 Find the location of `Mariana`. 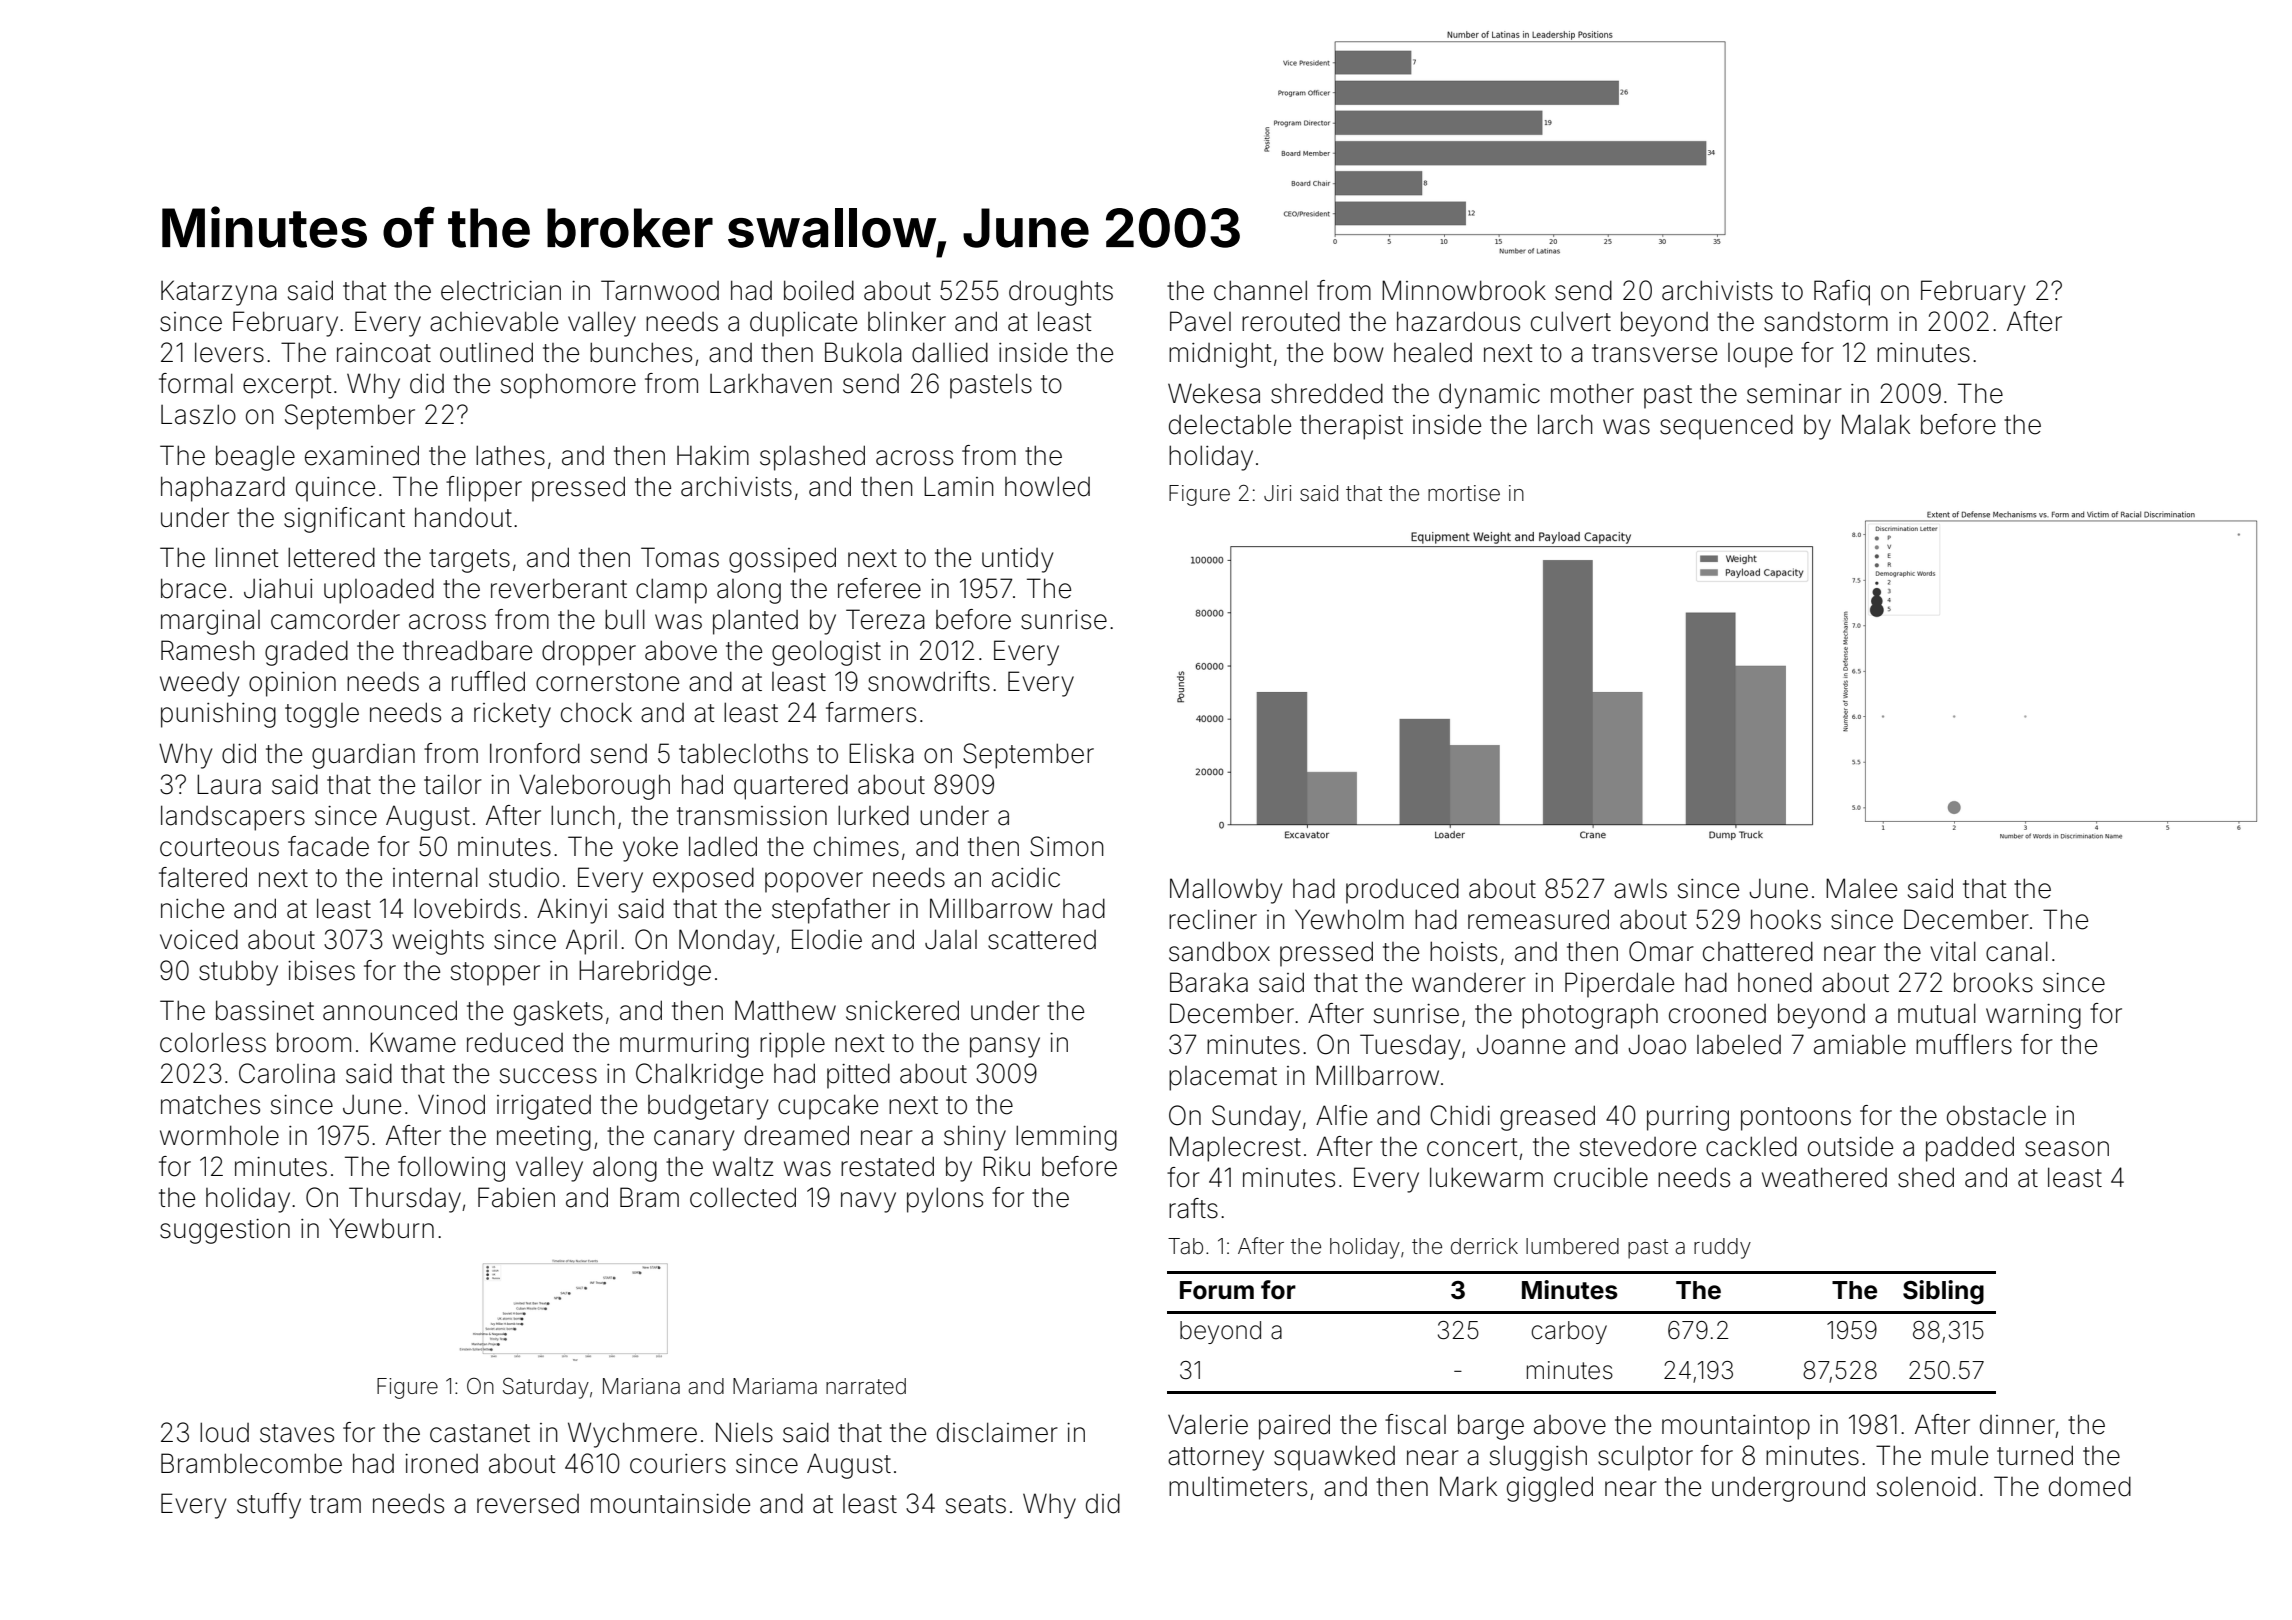

Mariana is located at coordinates (641, 1386).
